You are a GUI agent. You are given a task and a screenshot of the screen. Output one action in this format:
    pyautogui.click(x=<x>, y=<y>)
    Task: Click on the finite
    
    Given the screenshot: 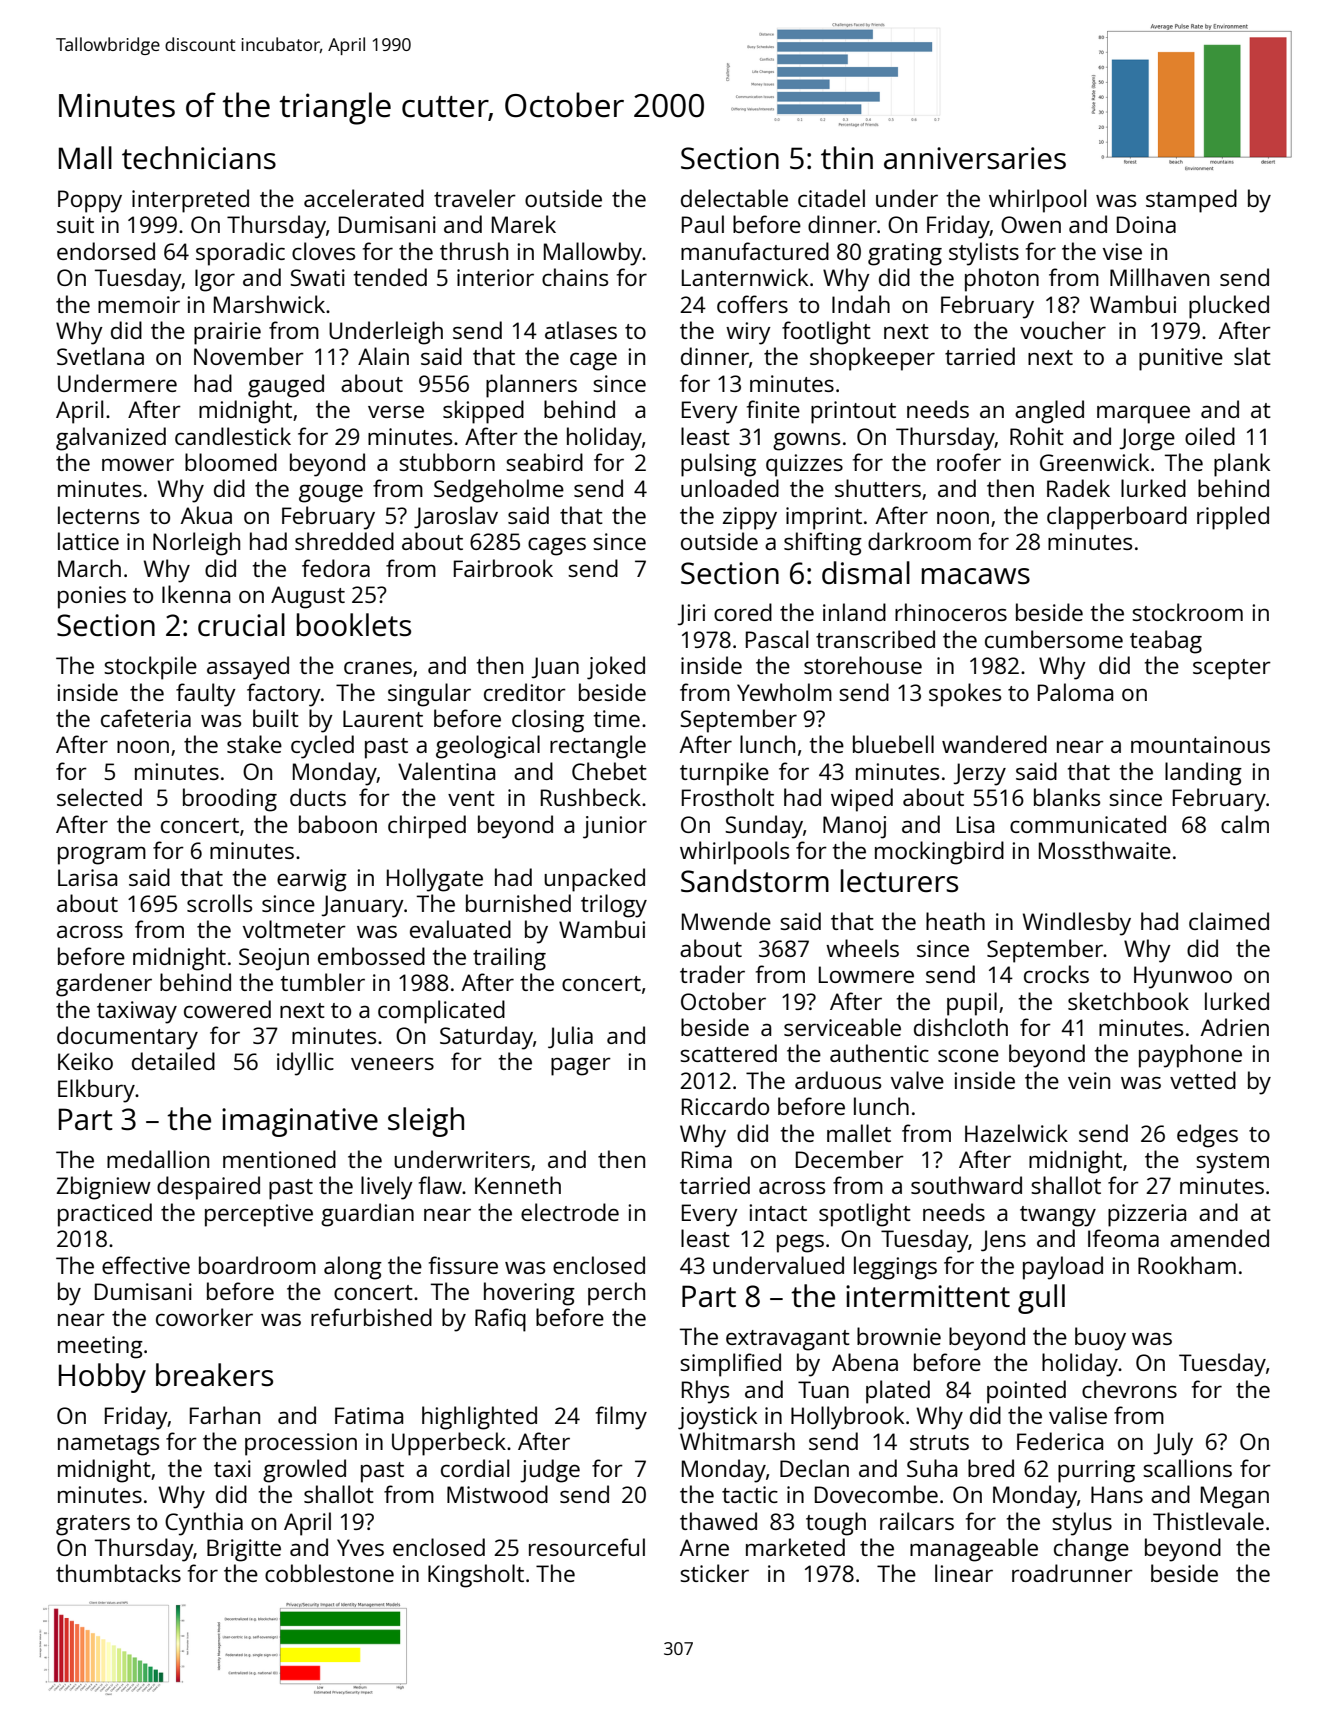 What is the action you would take?
    pyautogui.click(x=773, y=409)
